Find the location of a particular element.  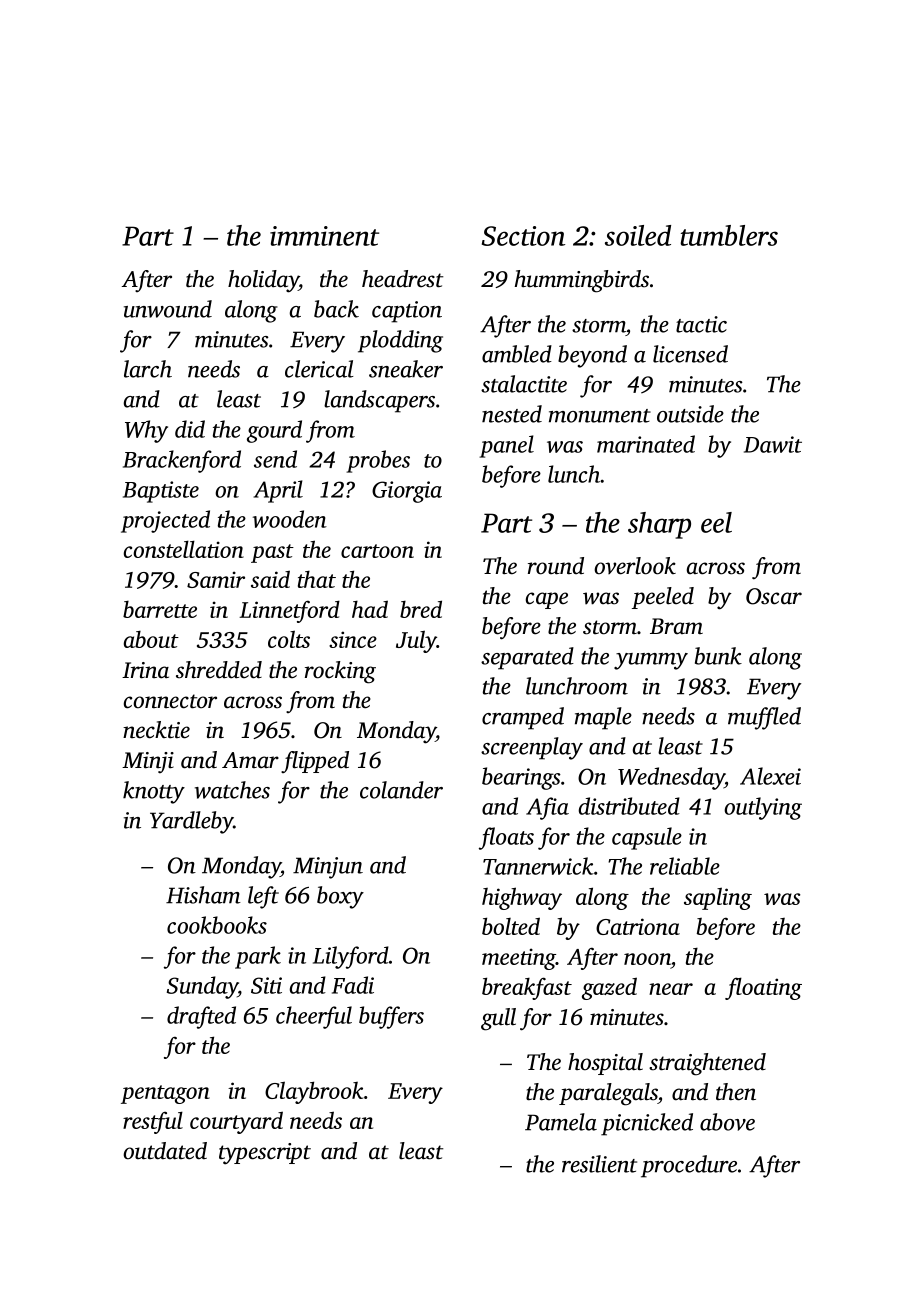

unwound is located at coordinates (168, 309).
